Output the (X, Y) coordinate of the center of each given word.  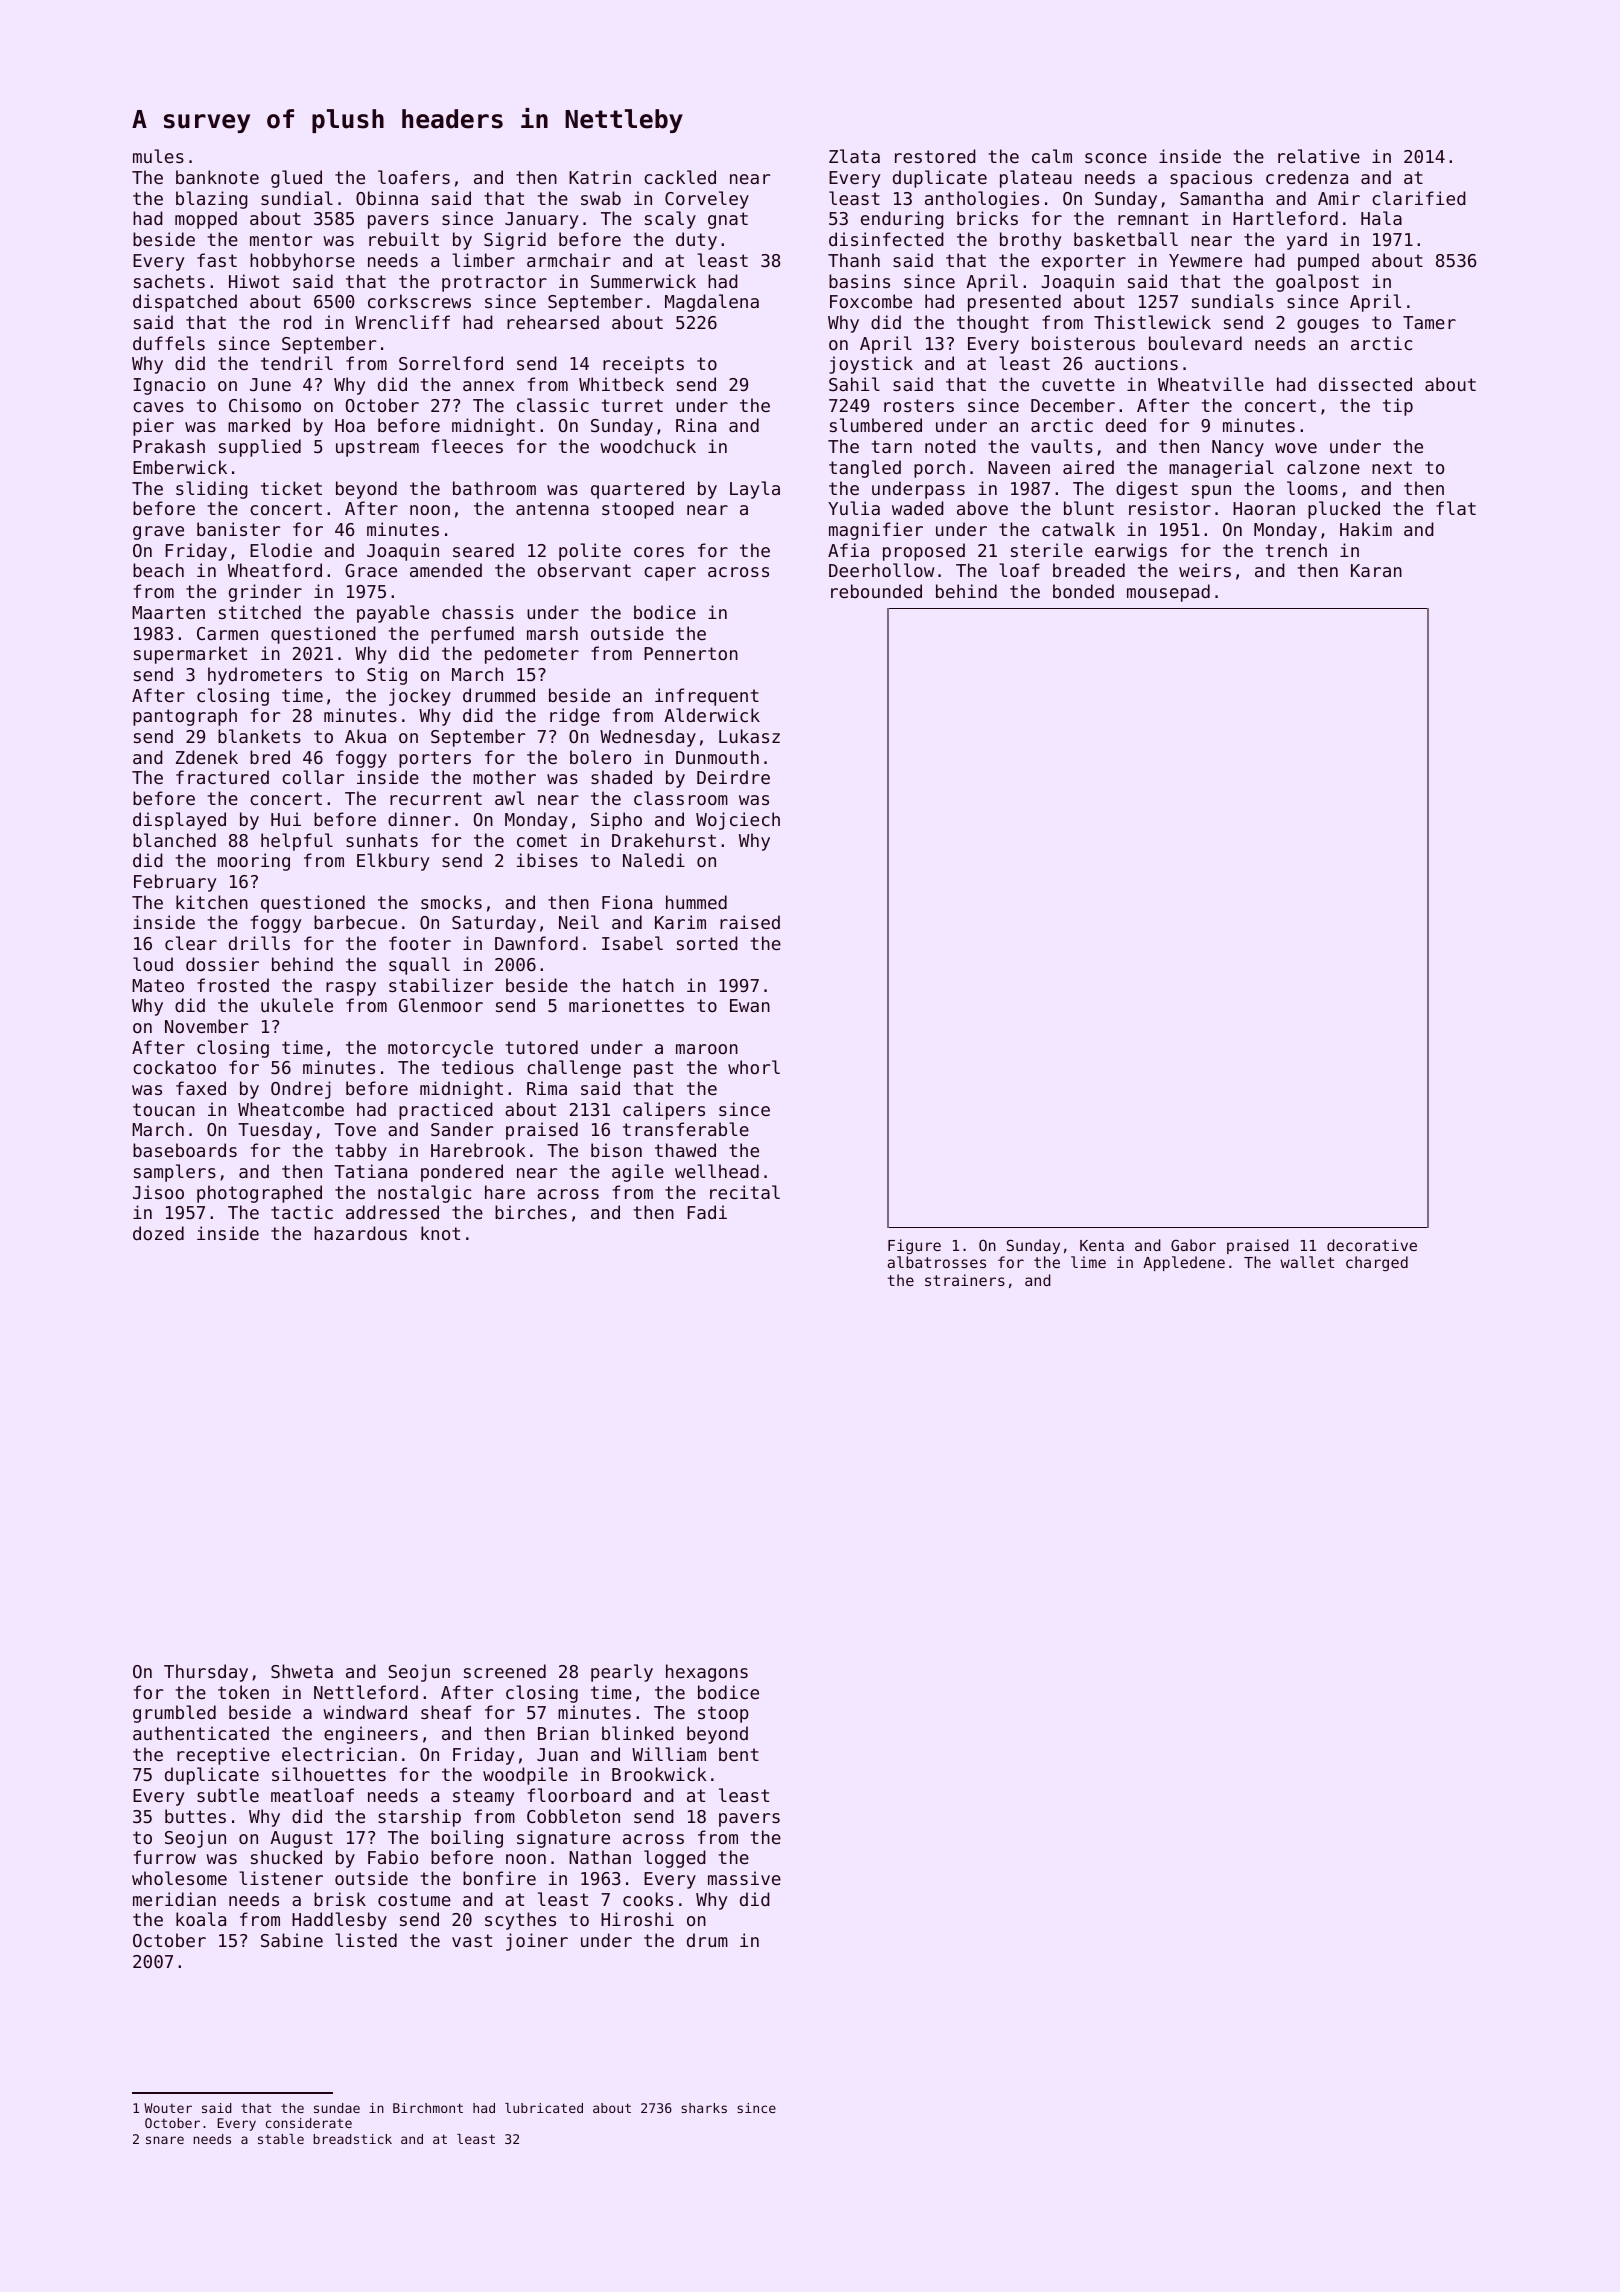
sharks (704, 2108)
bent (739, 1754)
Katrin (600, 177)
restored (935, 156)
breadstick (352, 2139)
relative (1319, 156)
